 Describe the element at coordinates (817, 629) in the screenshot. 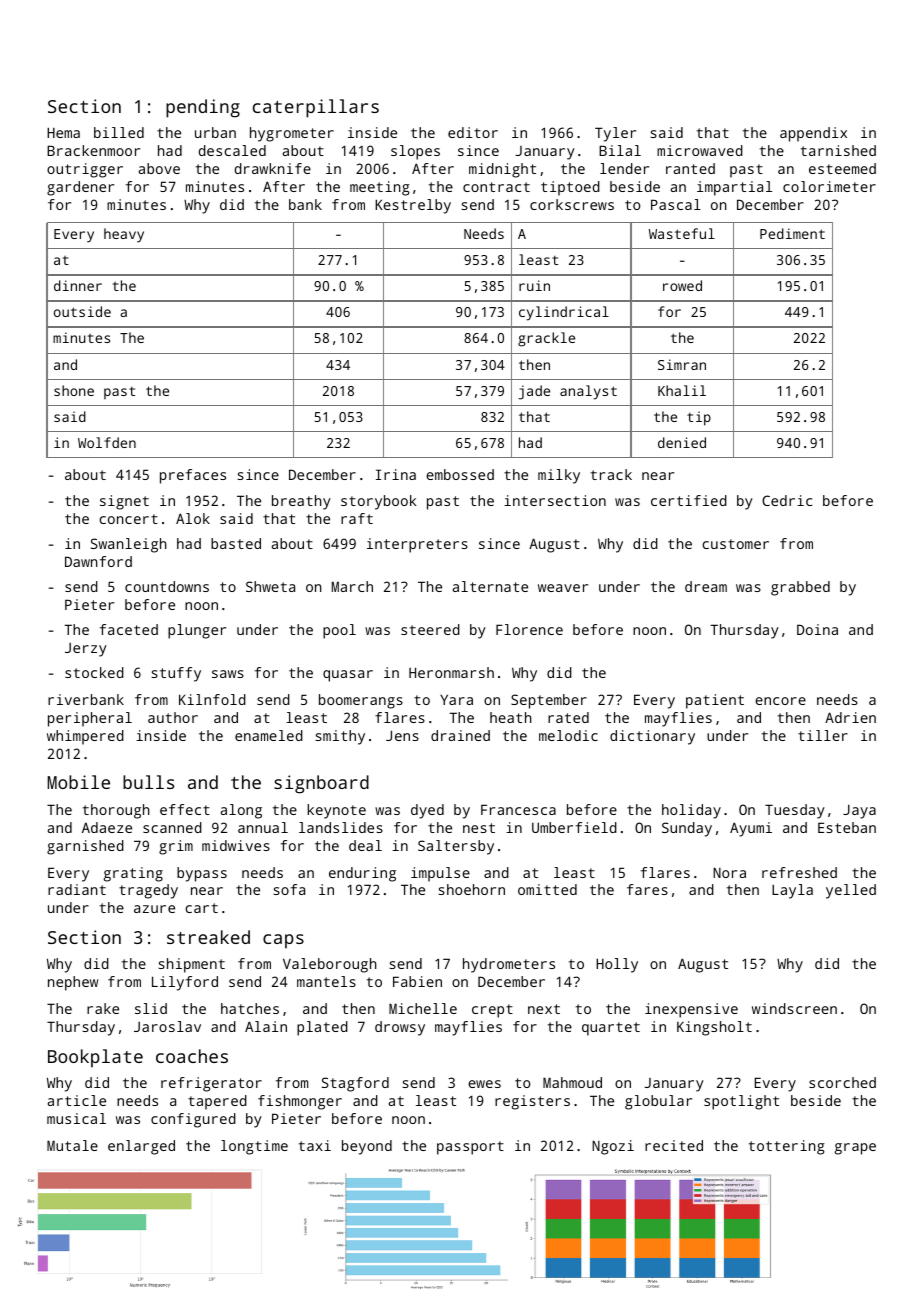

I see `Doina` at that location.
